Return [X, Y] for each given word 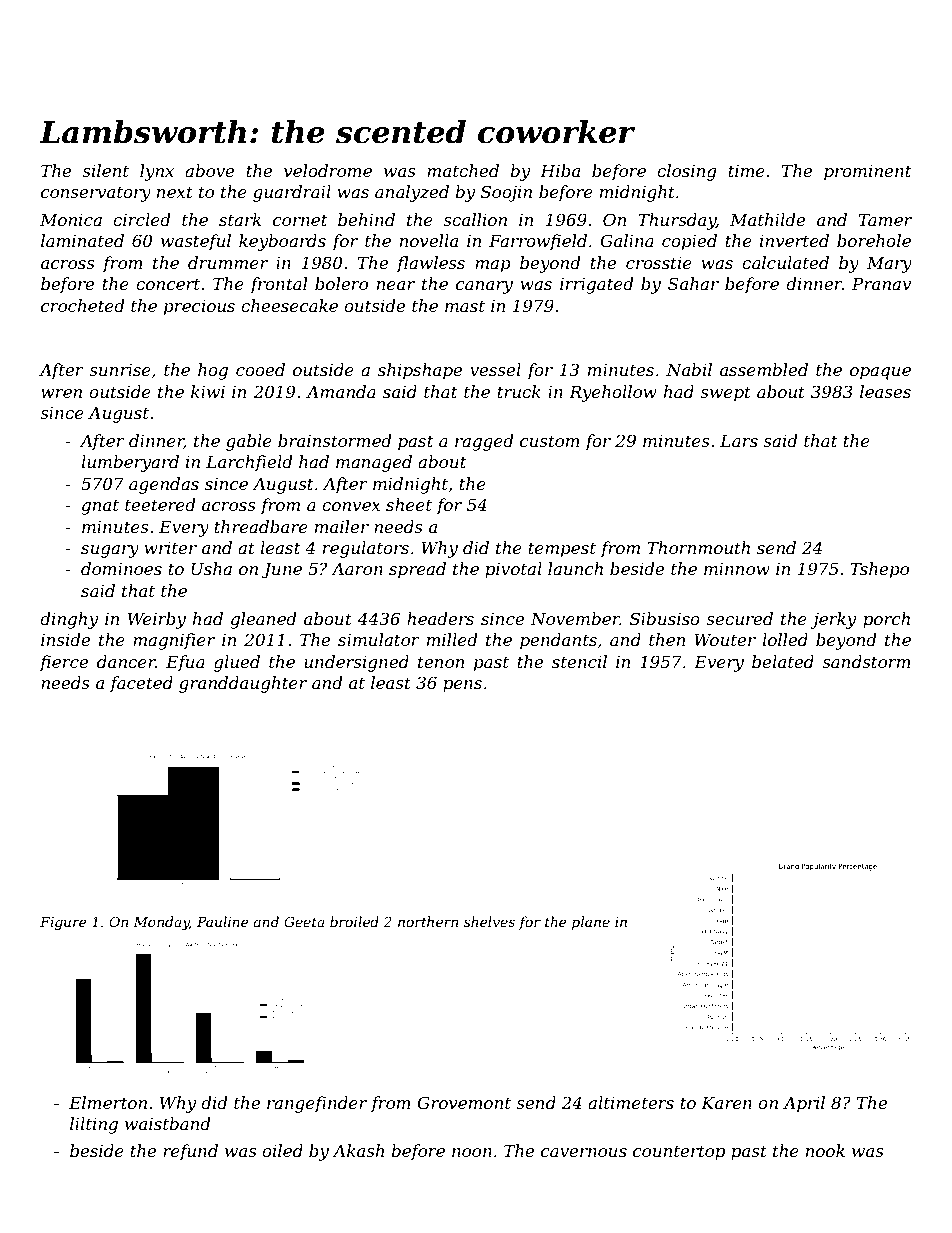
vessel [495, 369]
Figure [63, 923]
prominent [868, 173]
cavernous [584, 1152]
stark [240, 219]
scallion [475, 219]
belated [783, 661]
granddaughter [243, 684]
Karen [726, 1103]
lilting [94, 1125]
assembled [764, 369]
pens [462, 686]
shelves [489, 921]
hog [213, 371]
